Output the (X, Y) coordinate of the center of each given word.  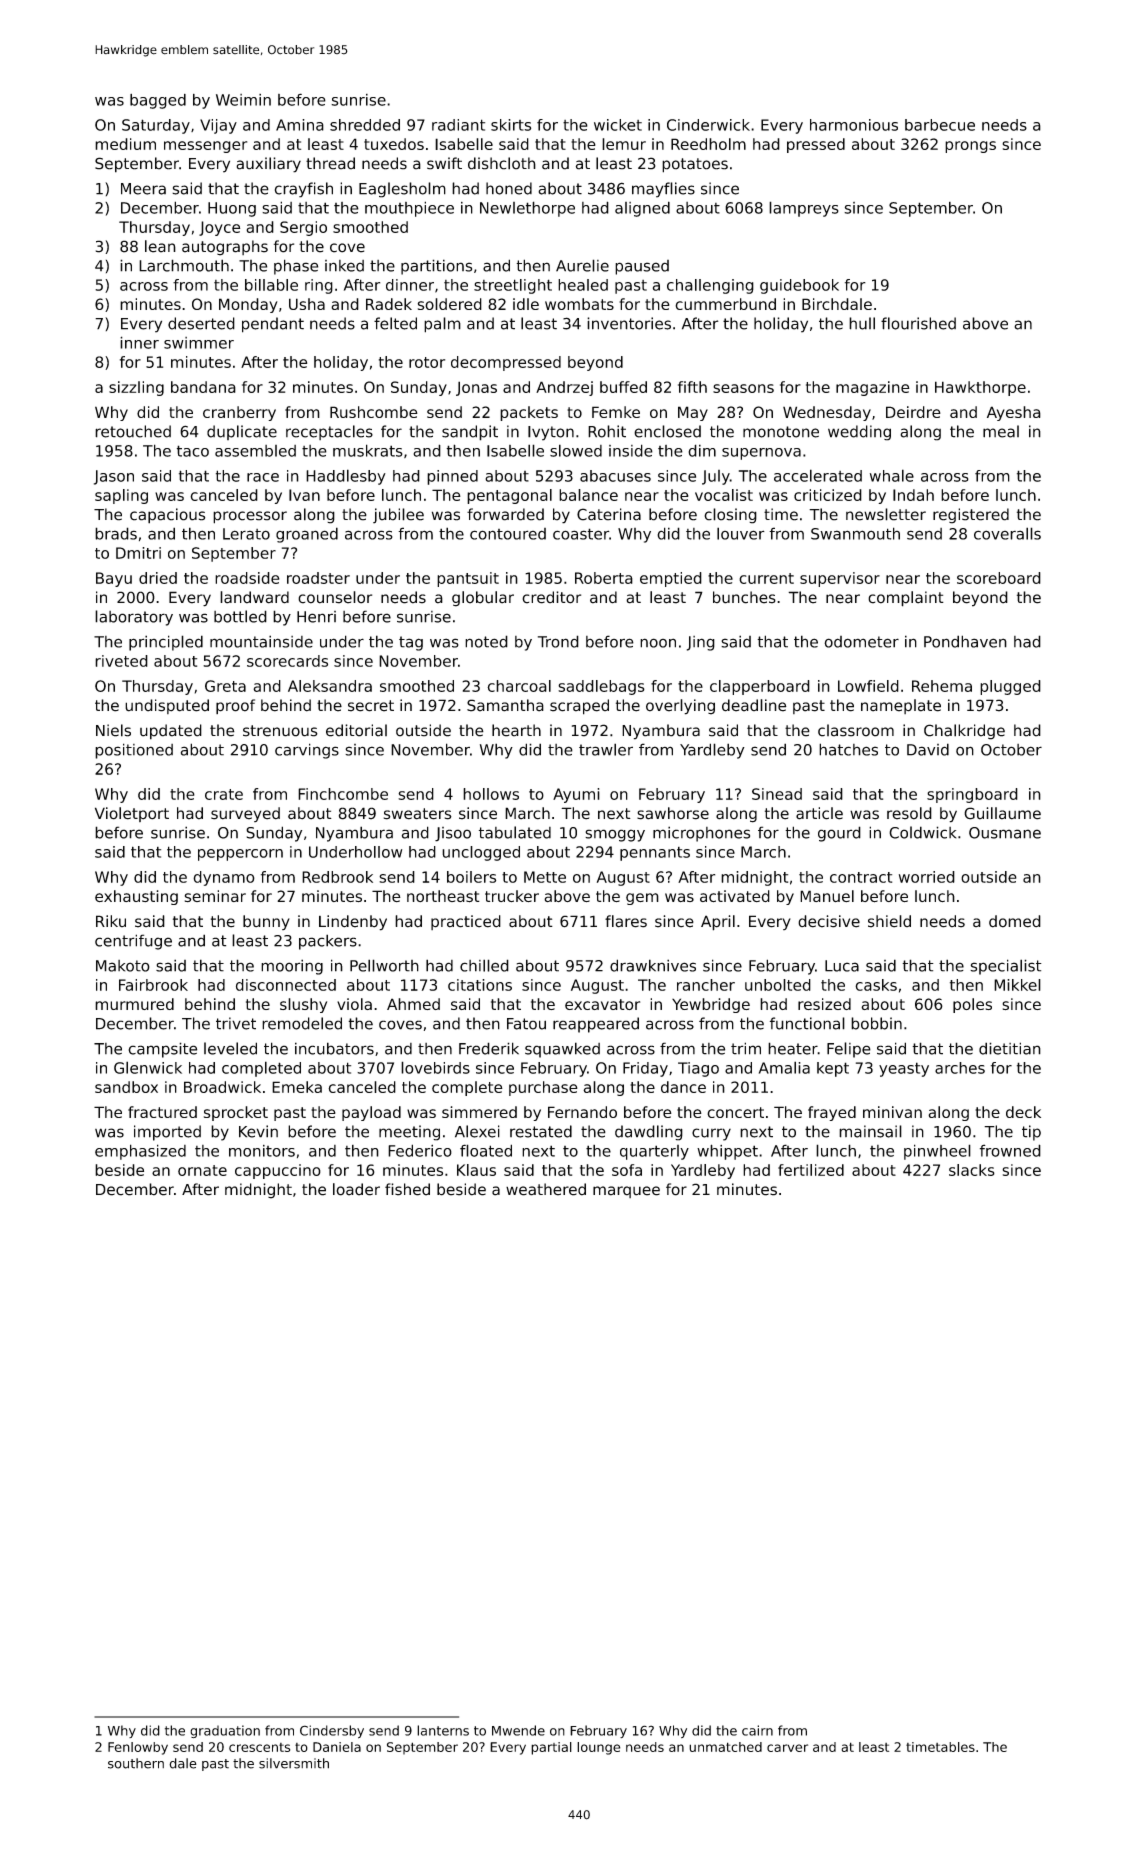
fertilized (811, 1170)
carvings (307, 751)
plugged (1010, 687)
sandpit (470, 433)
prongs (970, 147)
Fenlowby (138, 1748)
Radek (389, 304)
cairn (757, 1730)
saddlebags (601, 687)
